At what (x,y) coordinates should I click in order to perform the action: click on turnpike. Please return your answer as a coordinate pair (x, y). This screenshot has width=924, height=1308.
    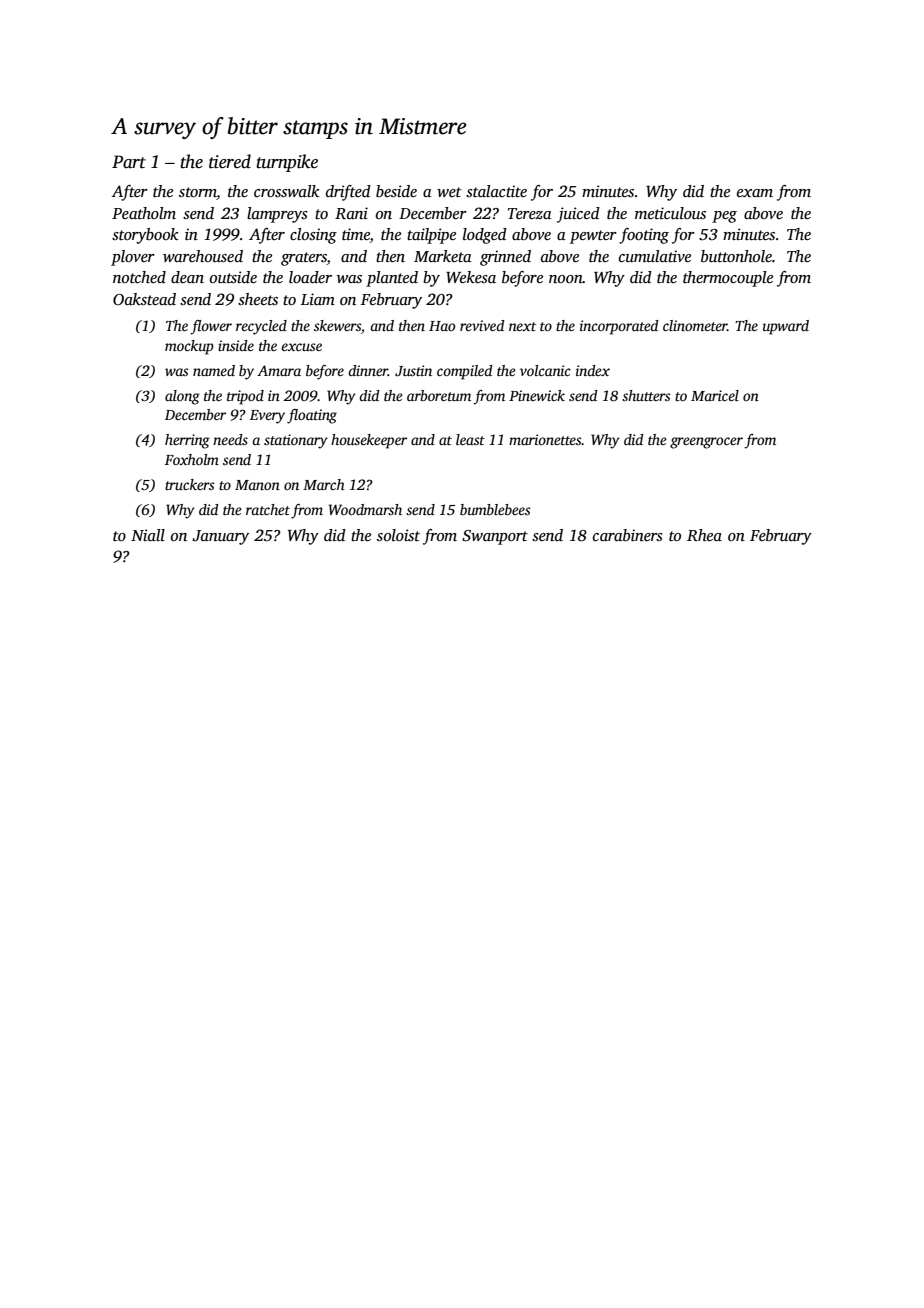
    Looking at the image, I should click on (287, 163).
